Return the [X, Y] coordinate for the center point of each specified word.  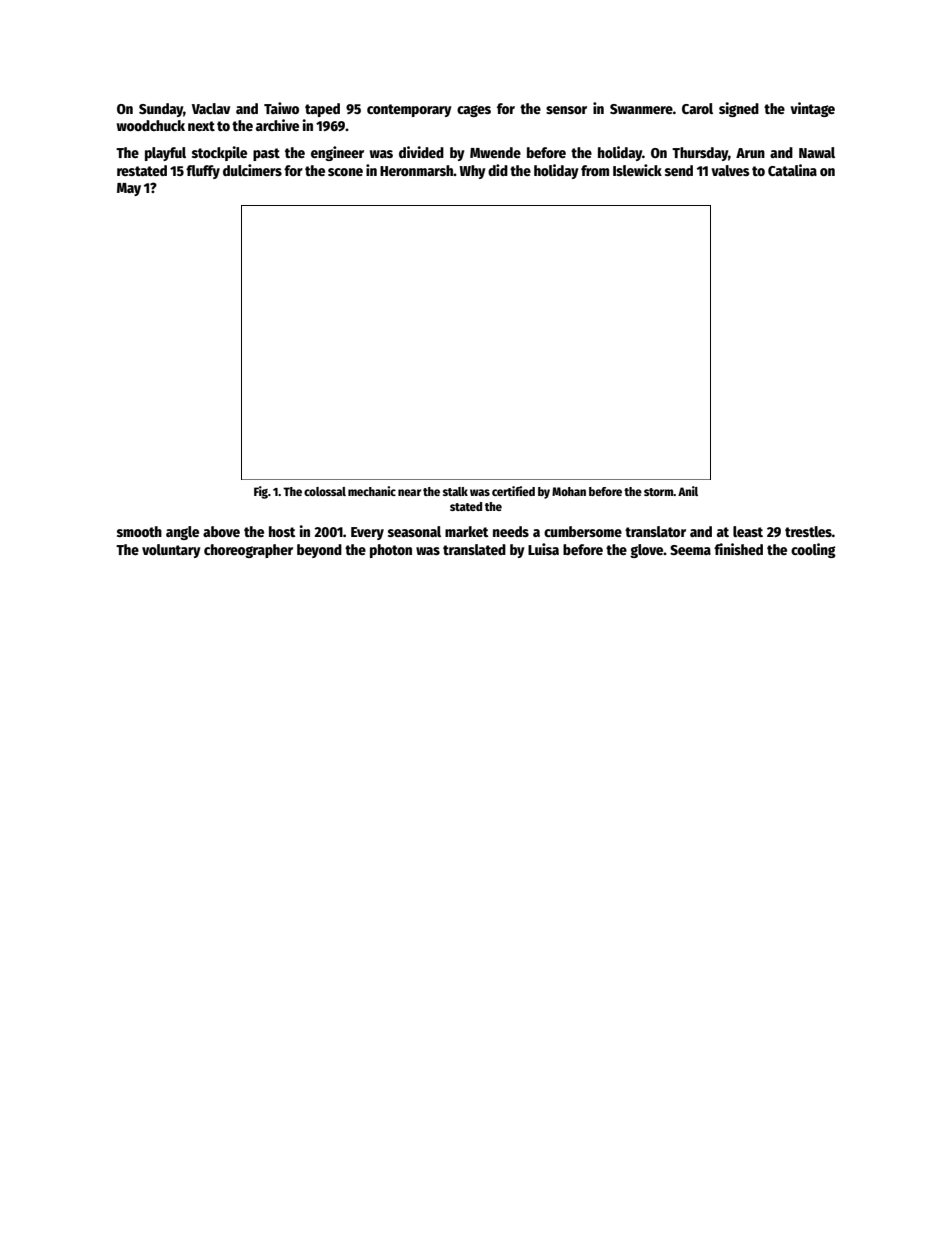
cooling [813, 550]
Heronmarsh [417, 170]
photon [391, 551]
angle [182, 533]
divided [421, 152]
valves [730, 170]
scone [345, 172]
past [266, 154]
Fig [261, 492]
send [679, 170]
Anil [688, 491]
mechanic [372, 491]
